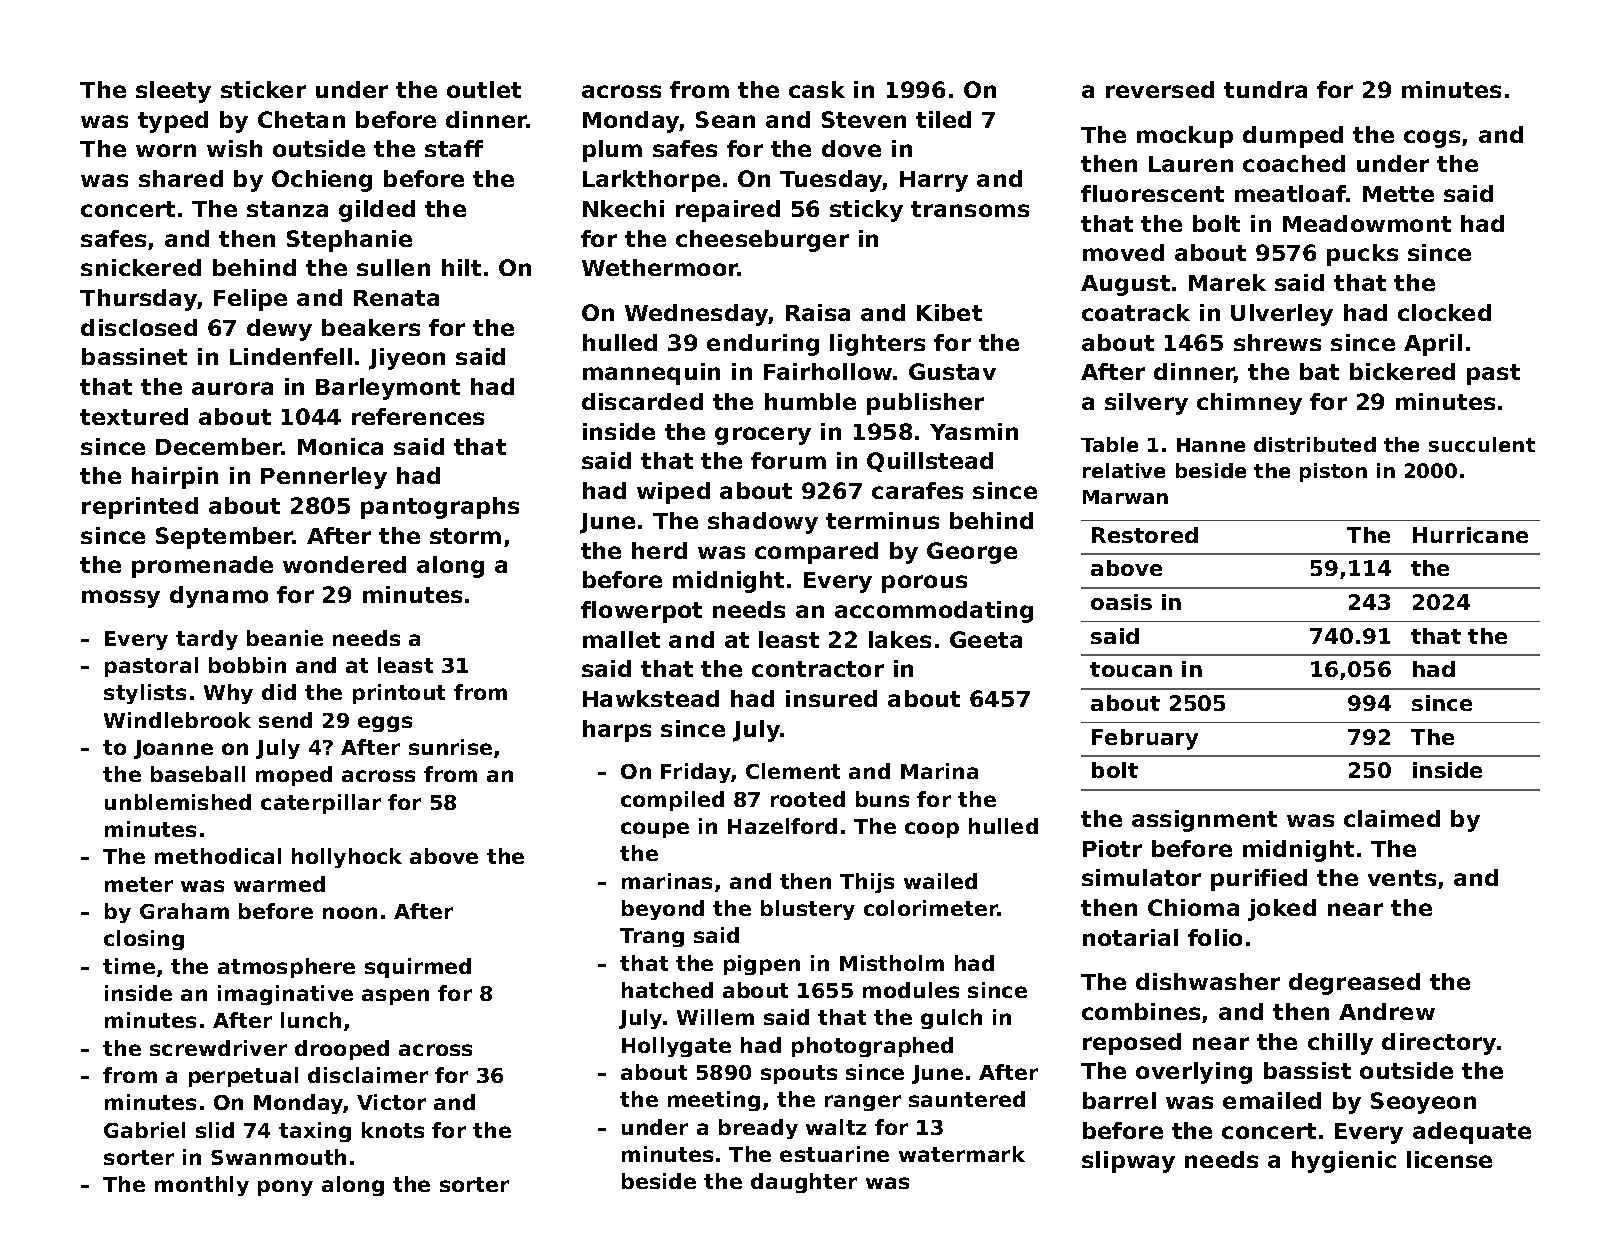 This screenshot has width=1621, height=1252. I want to click on tundra, so click(1265, 89).
